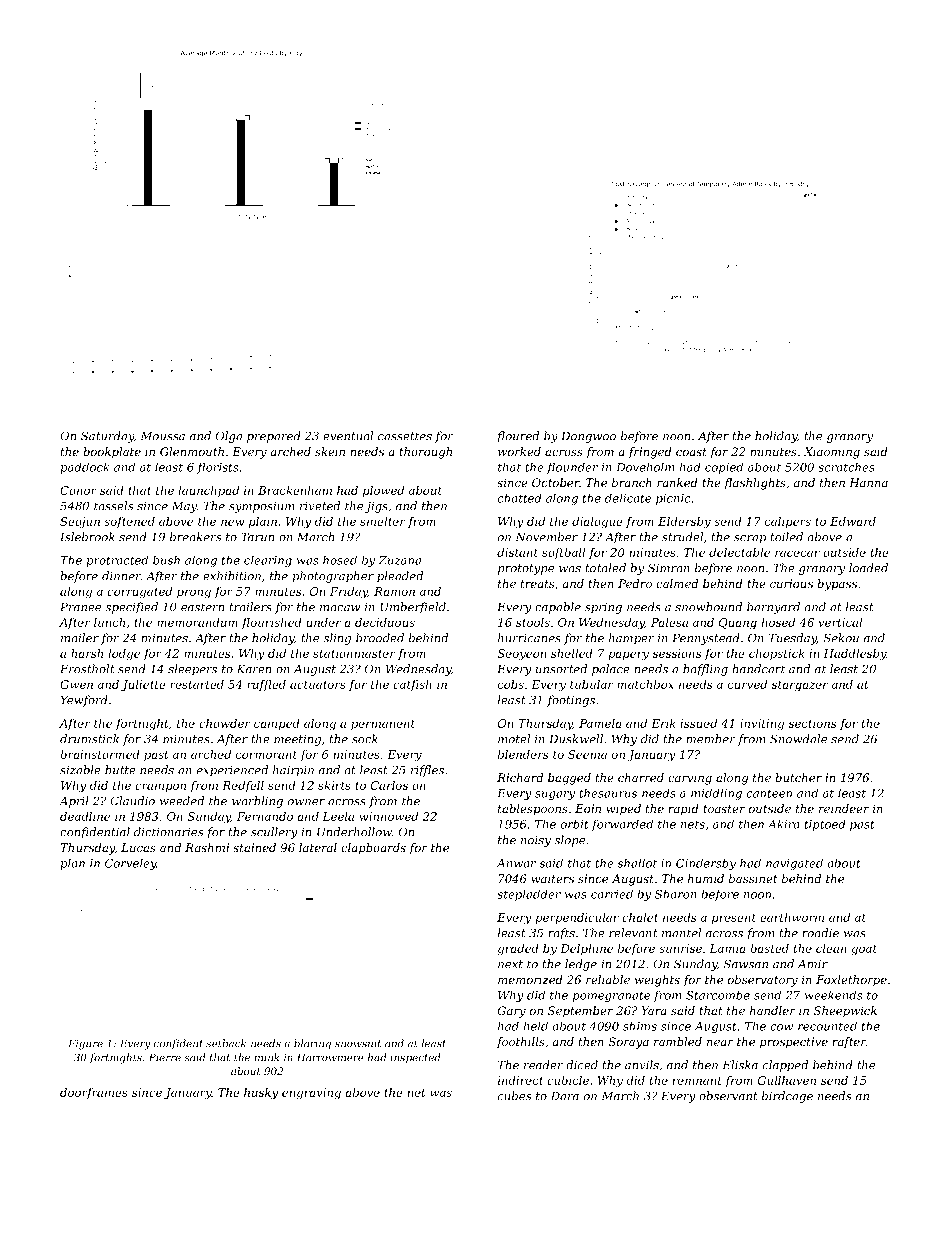 The height and width of the screenshot is (1233, 952). What do you see at coordinates (251, 607) in the screenshot?
I see `trailers` at bounding box center [251, 607].
